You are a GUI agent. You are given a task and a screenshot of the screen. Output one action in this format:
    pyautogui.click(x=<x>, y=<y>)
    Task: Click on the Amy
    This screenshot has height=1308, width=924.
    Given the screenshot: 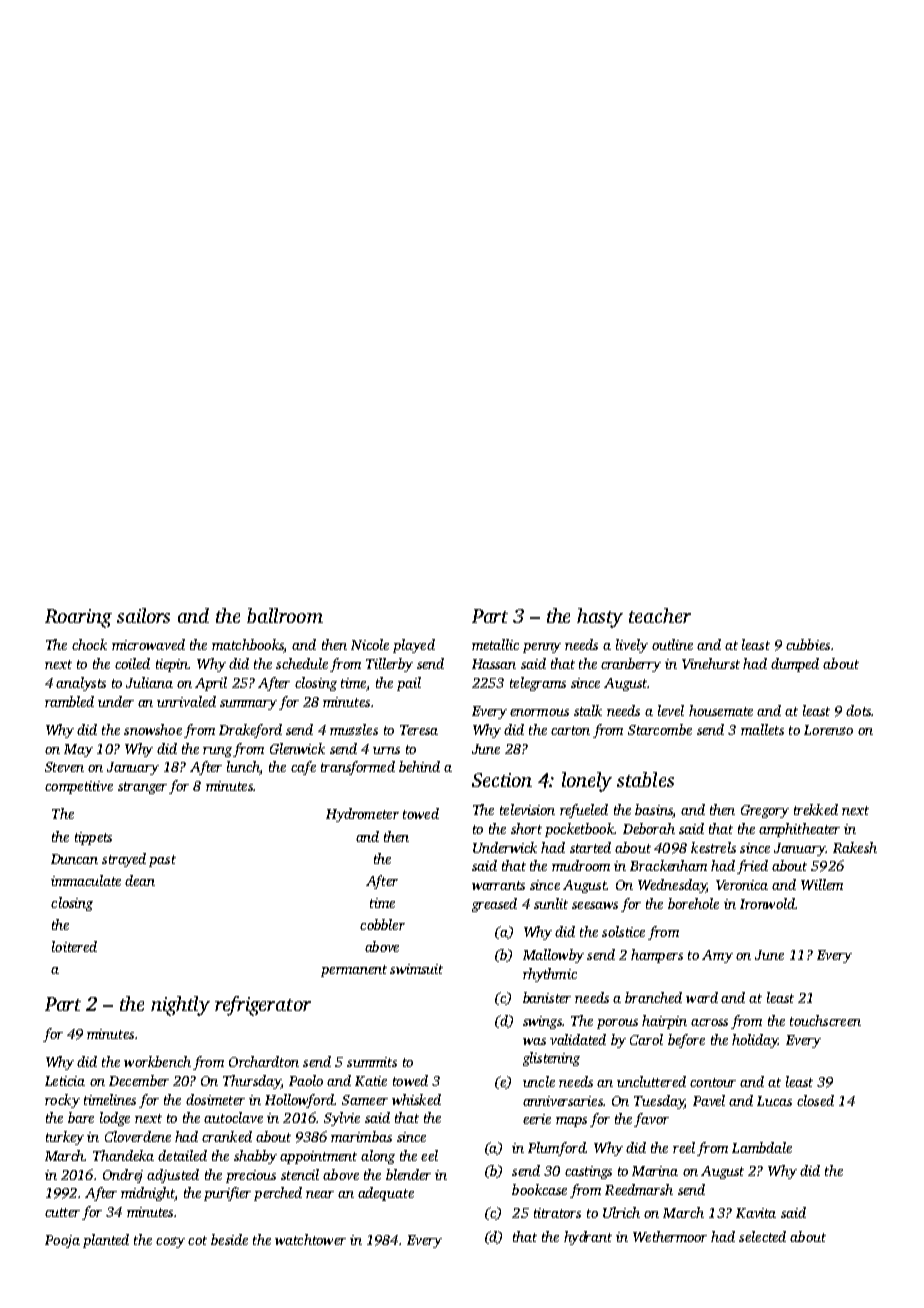 What is the action you would take?
    pyautogui.click(x=717, y=956)
